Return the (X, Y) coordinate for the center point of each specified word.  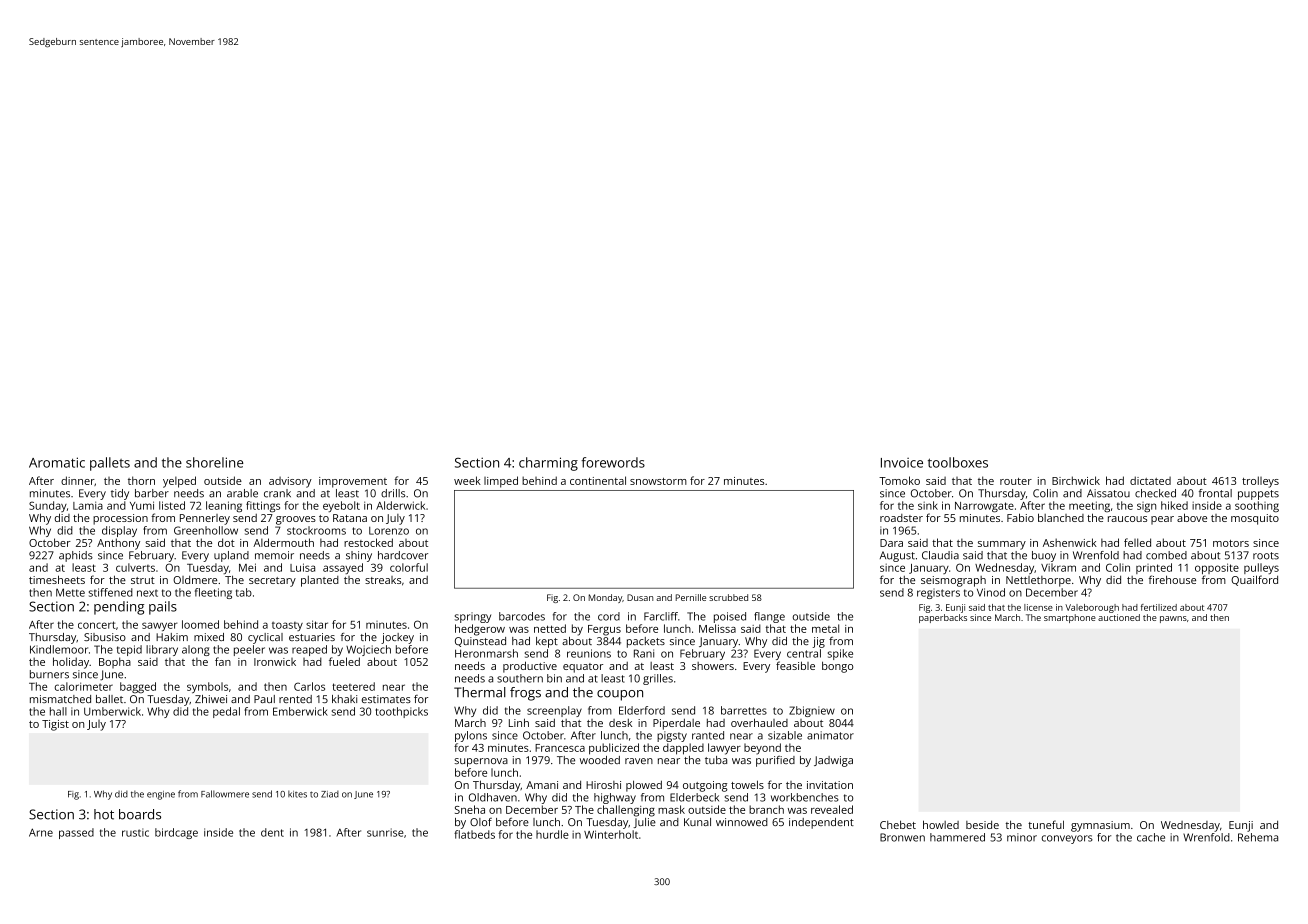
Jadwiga (833, 761)
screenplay (554, 711)
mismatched (60, 699)
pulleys (1261, 568)
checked (1155, 493)
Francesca (560, 748)
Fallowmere (225, 794)
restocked (368, 542)
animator (830, 735)
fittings (263, 507)
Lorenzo (389, 531)
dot (226, 542)
